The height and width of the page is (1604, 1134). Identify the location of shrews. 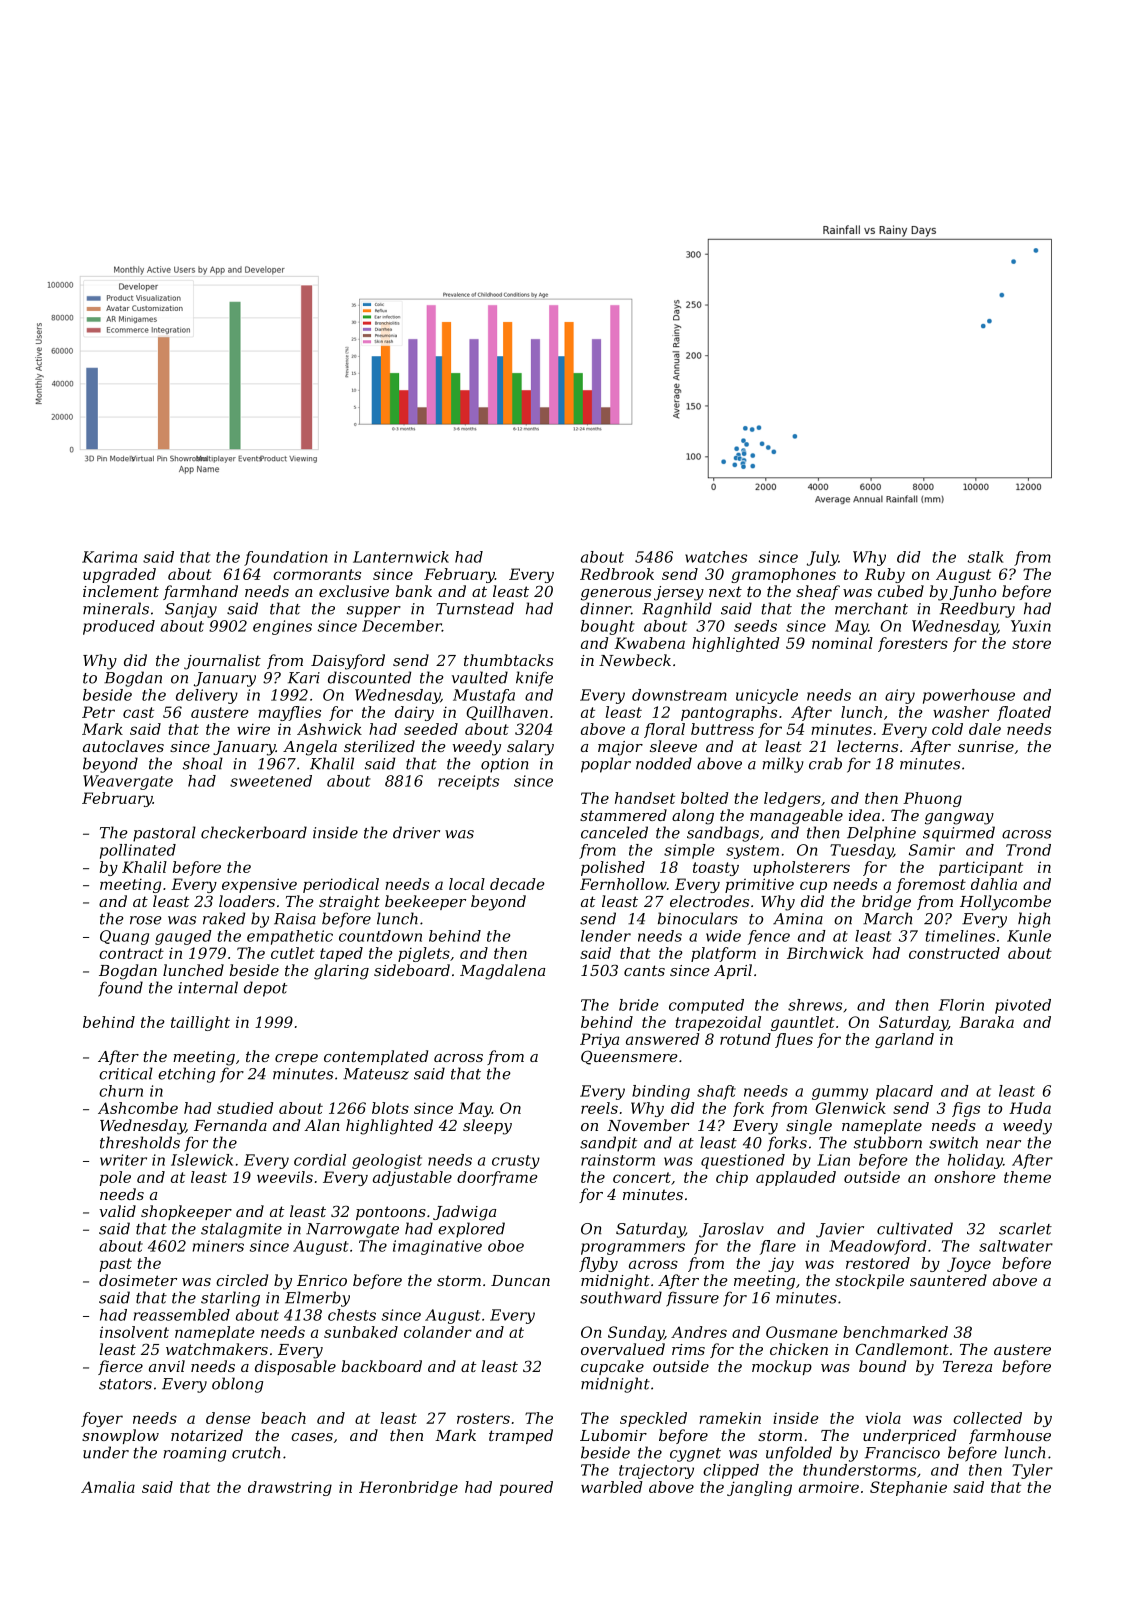
(815, 1005).
